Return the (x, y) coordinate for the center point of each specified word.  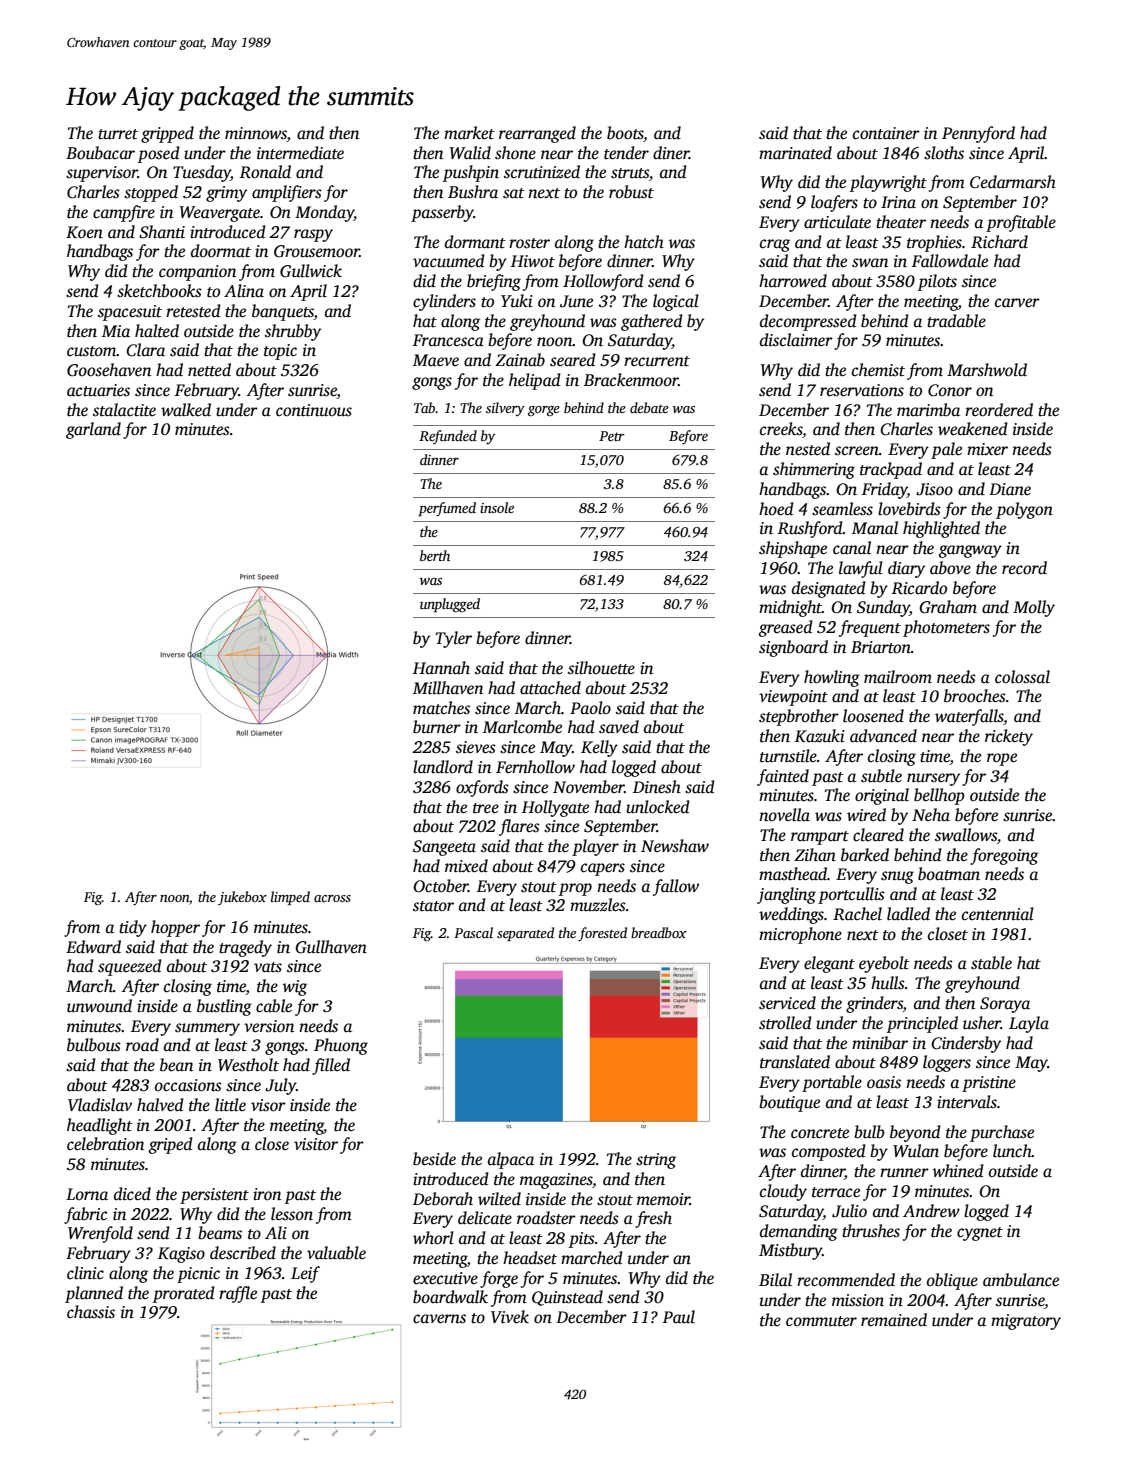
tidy (133, 928)
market (469, 133)
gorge (544, 411)
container (886, 133)
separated (525, 934)
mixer (987, 449)
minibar (880, 1042)
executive (445, 1278)
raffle (238, 1294)
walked (186, 409)
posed (158, 154)
